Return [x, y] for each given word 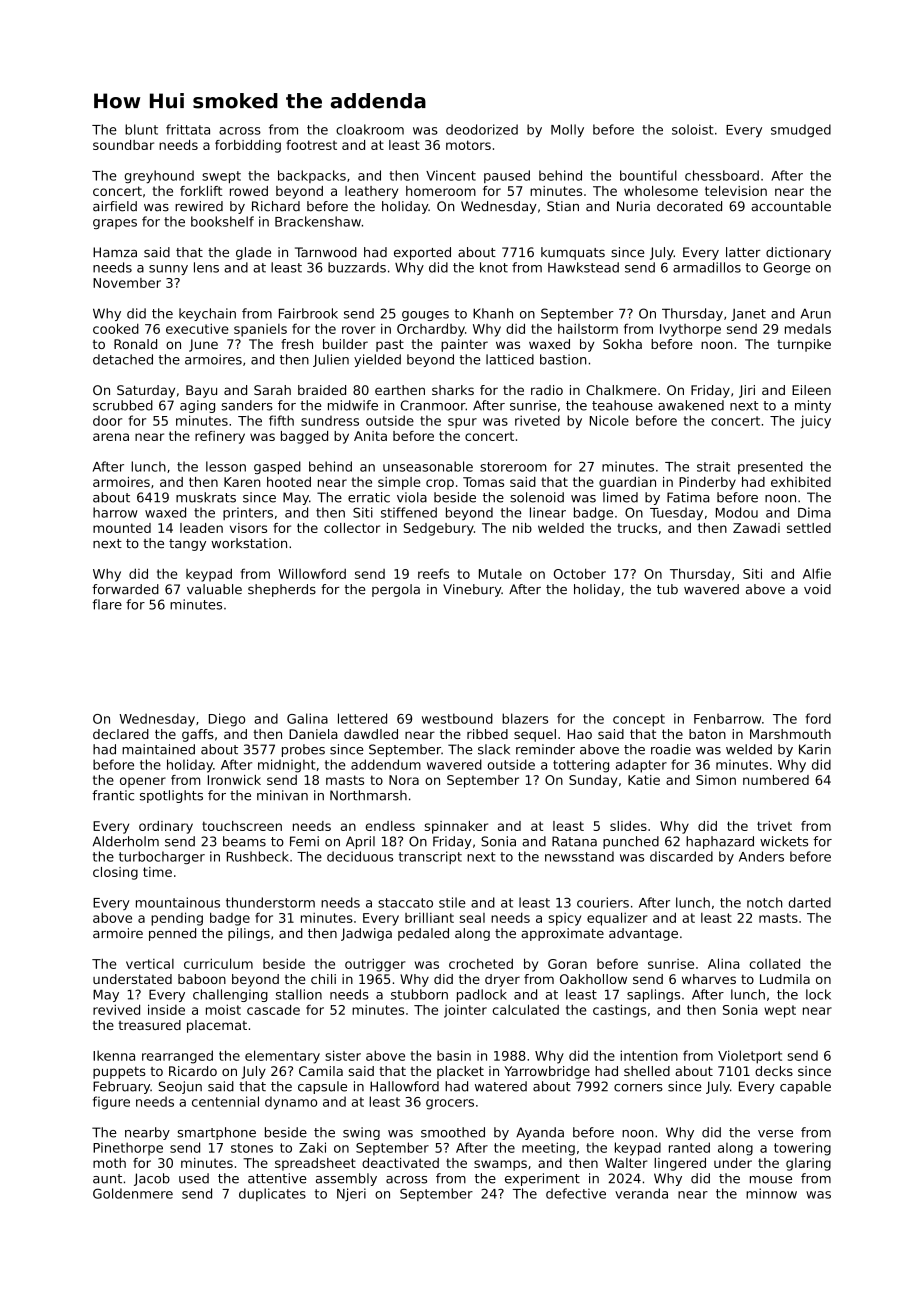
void [817, 589]
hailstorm [588, 329]
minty [813, 406]
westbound [457, 718]
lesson [226, 466]
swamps [500, 1165]
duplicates [272, 1194]
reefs [433, 573]
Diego [227, 720]
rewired [199, 206]
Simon [716, 780]
